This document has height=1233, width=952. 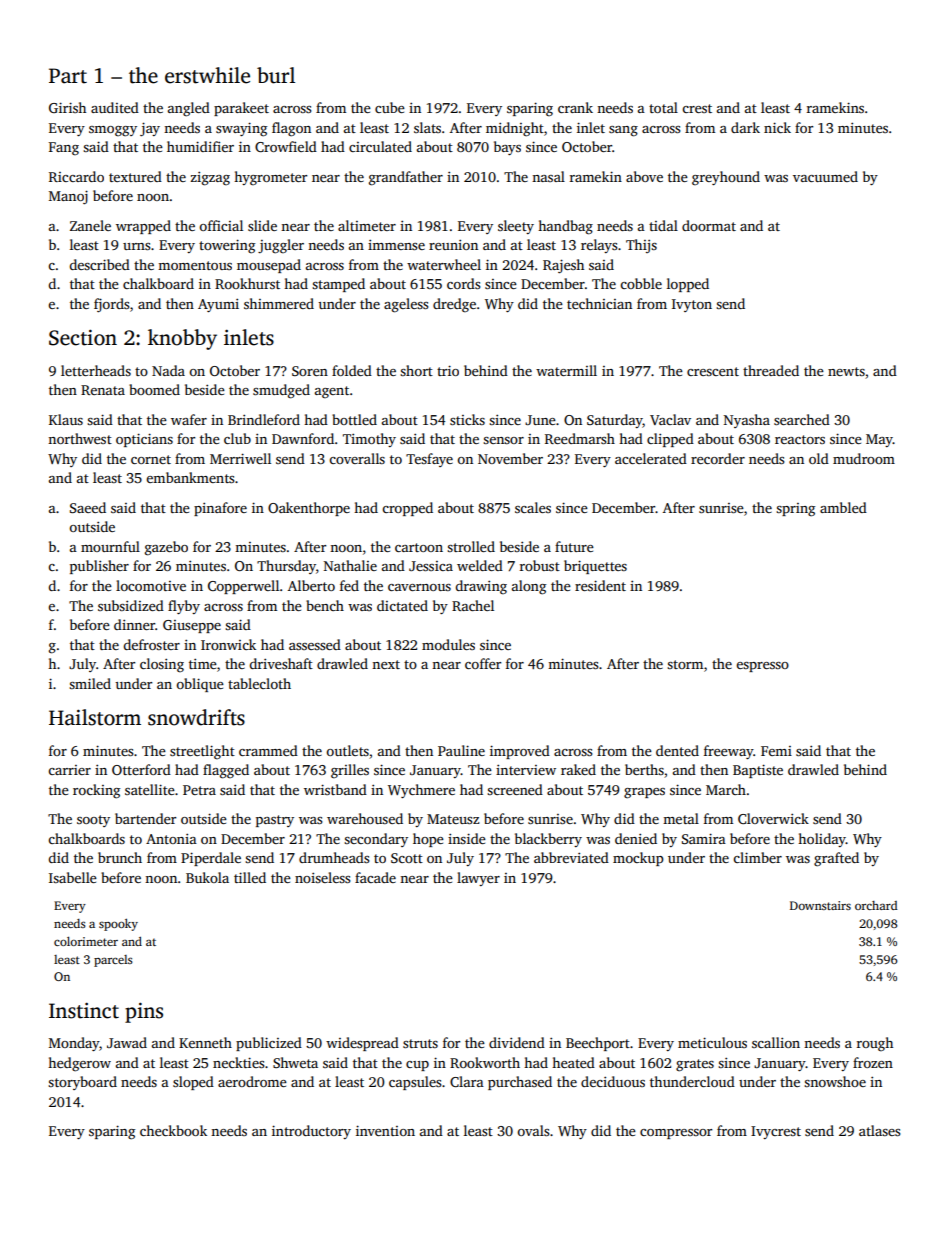 What do you see at coordinates (712, 1042) in the document?
I see `meticulous` at bounding box center [712, 1042].
